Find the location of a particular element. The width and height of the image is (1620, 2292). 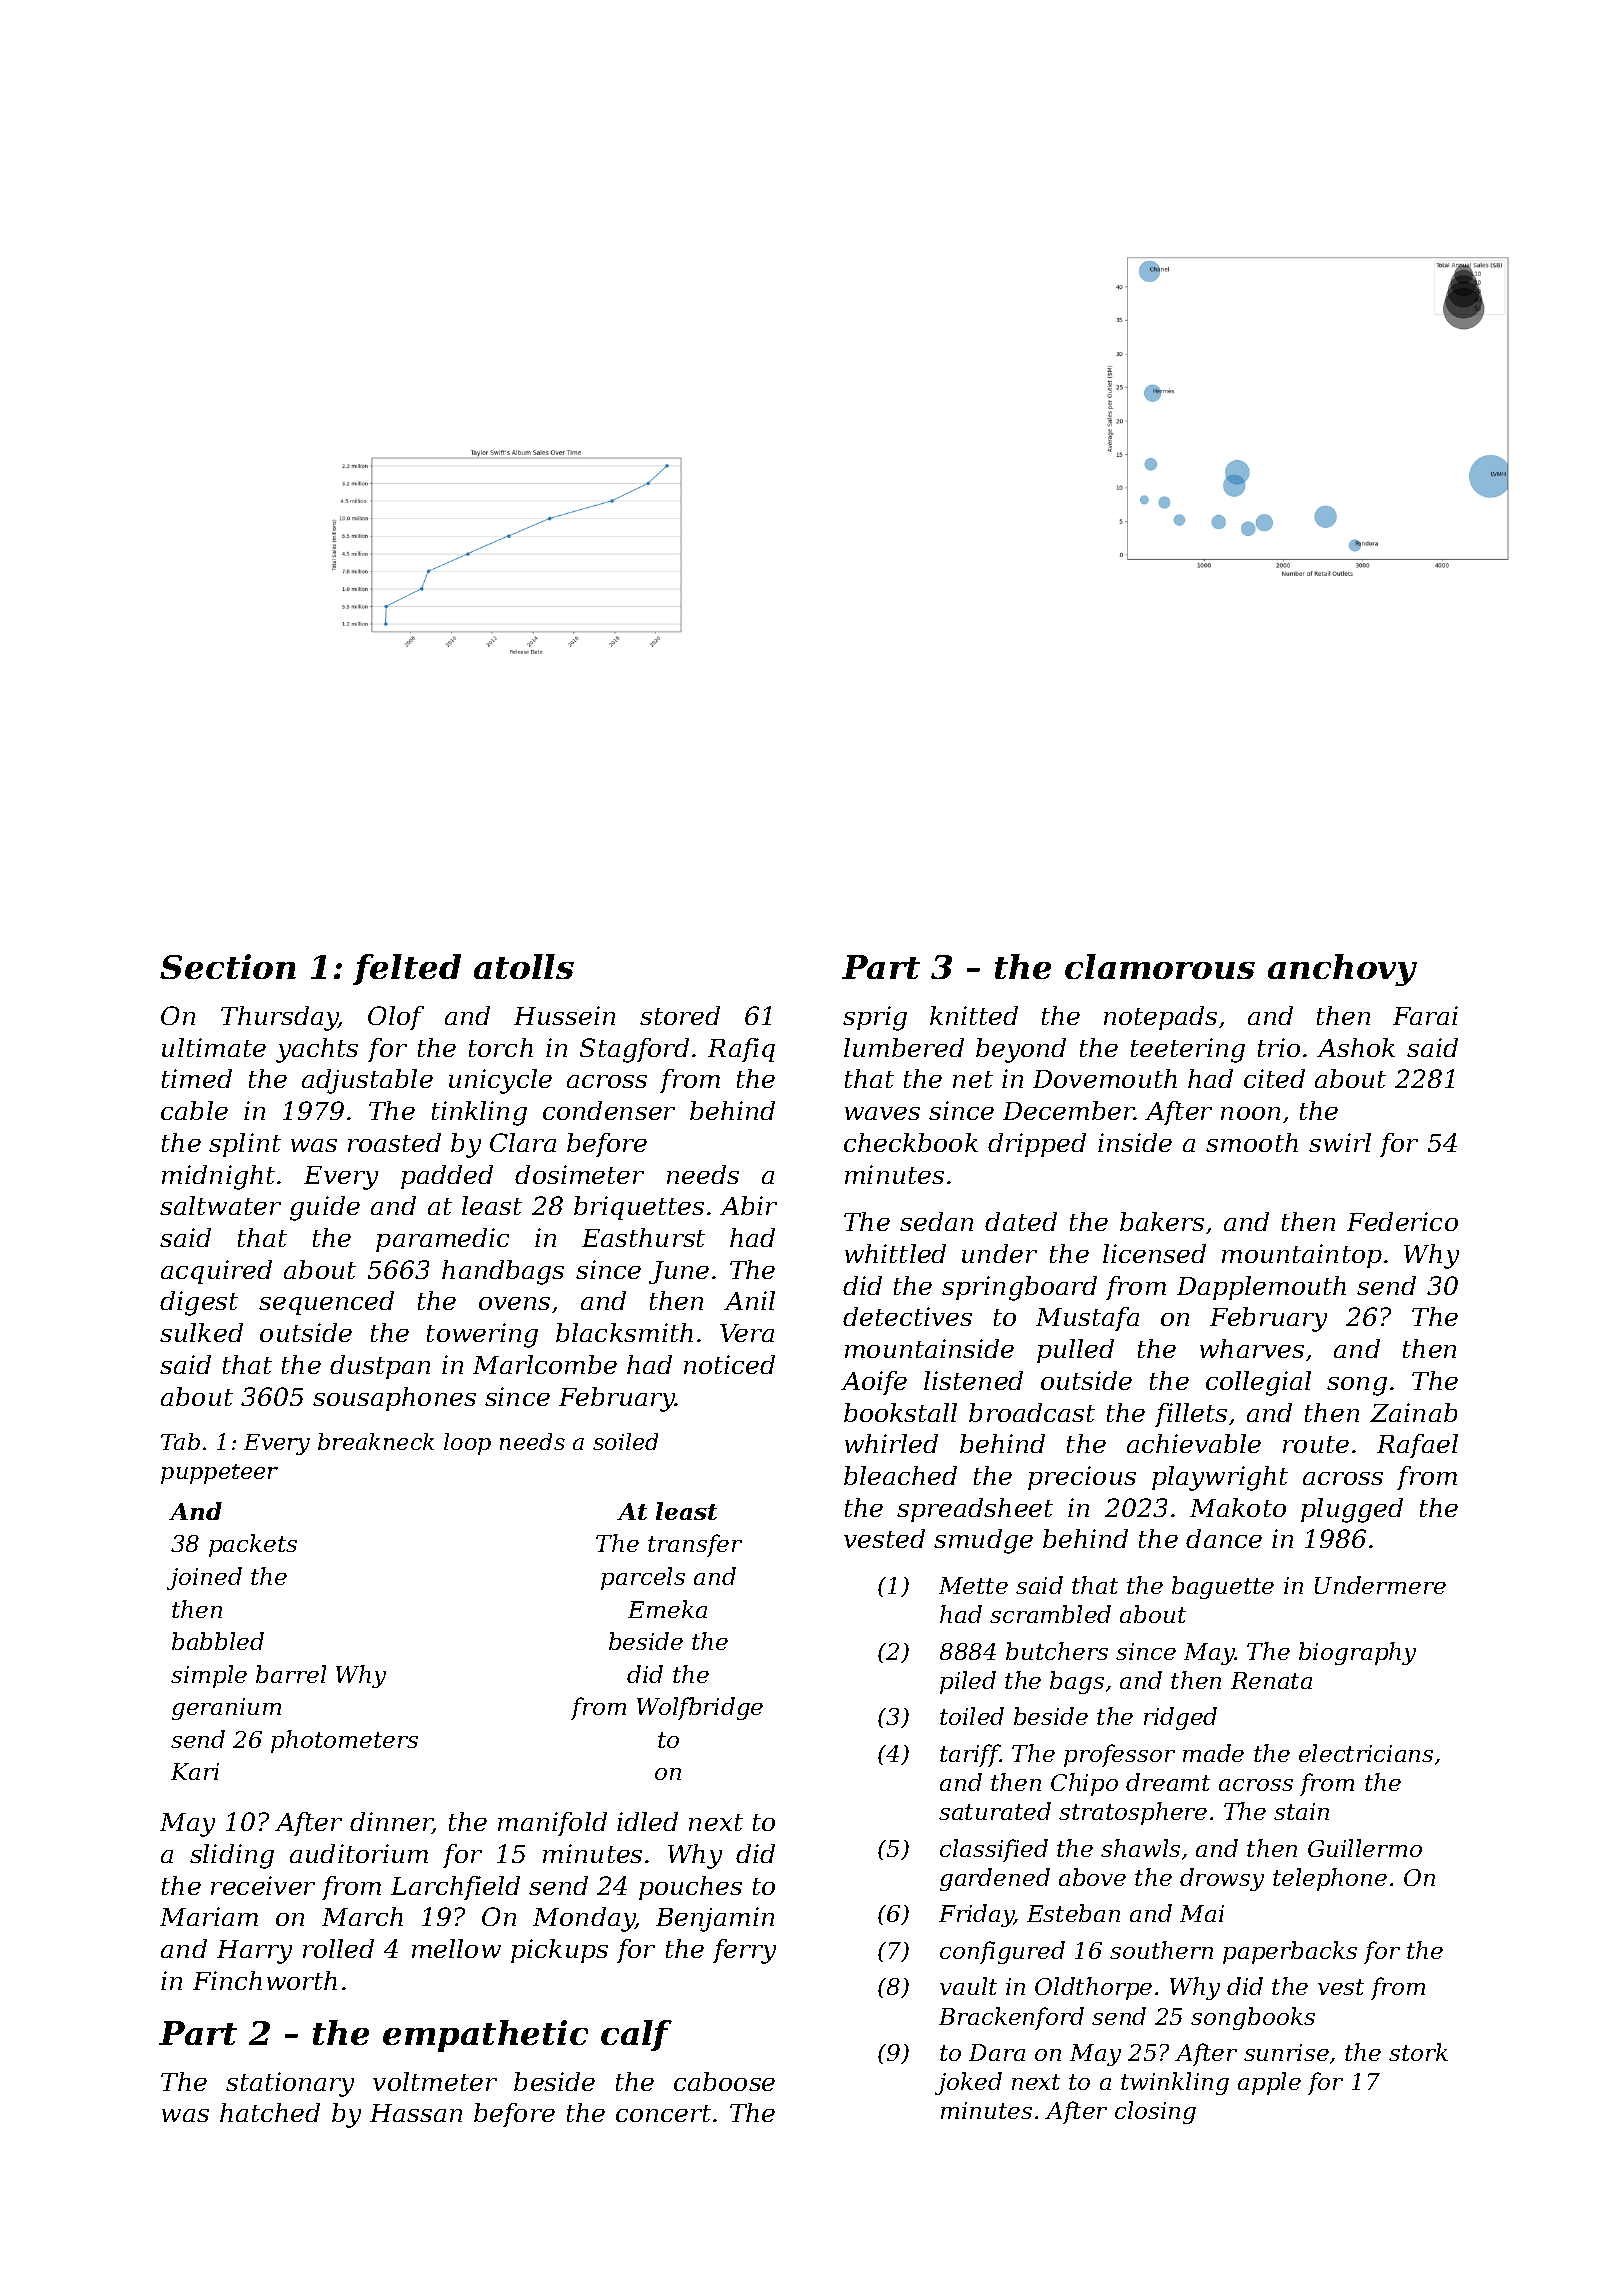

Hassan is located at coordinates (416, 2113).
